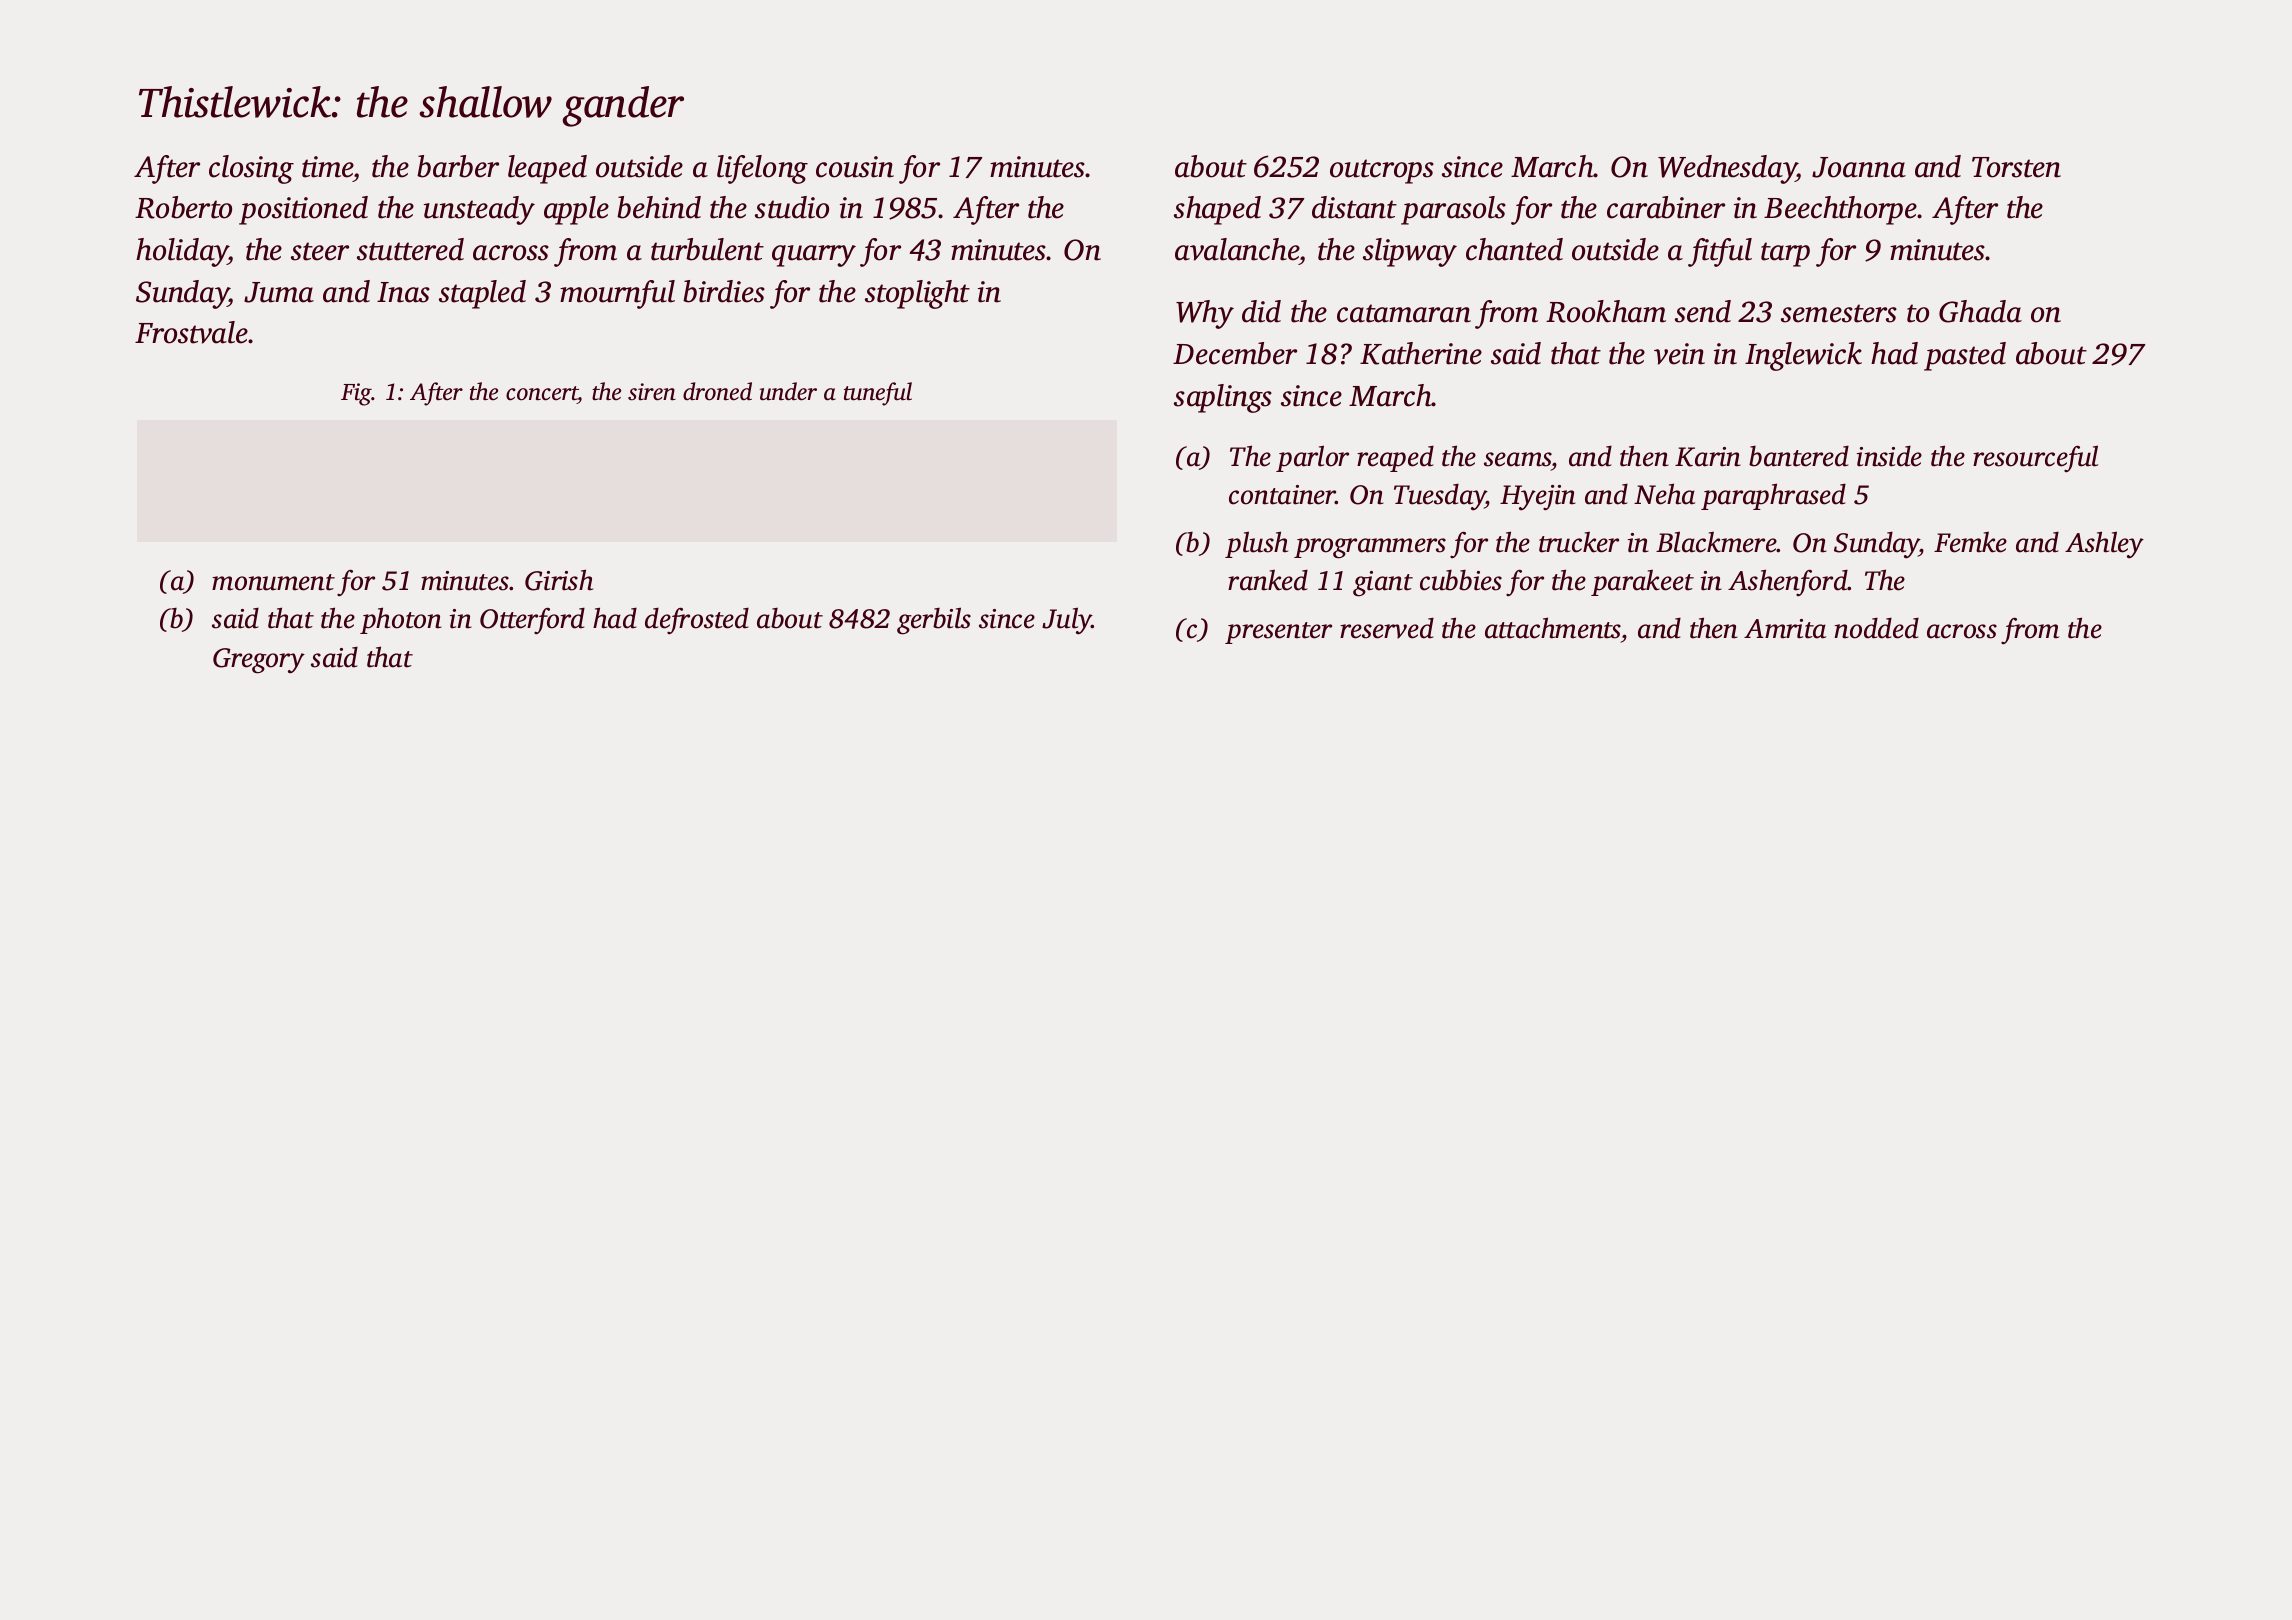  I want to click on Beechthorpe, so click(1841, 210).
